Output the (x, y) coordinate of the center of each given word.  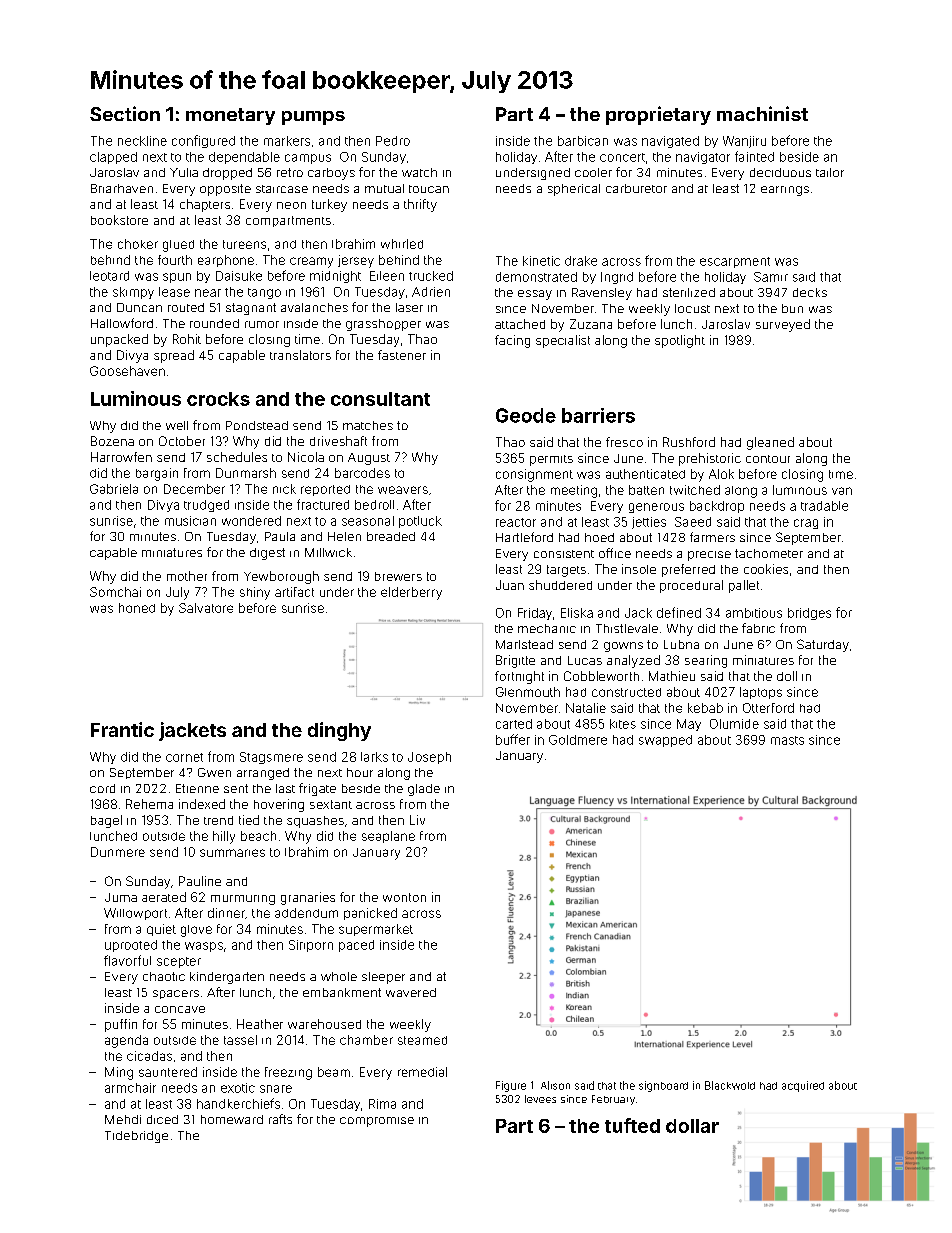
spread (174, 356)
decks (810, 292)
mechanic (547, 628)
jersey (356, 261)
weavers (403, 490)
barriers (598, 415)
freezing (288, 1073)
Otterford (768, 708)
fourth (175, 260)
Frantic (122, 729)
